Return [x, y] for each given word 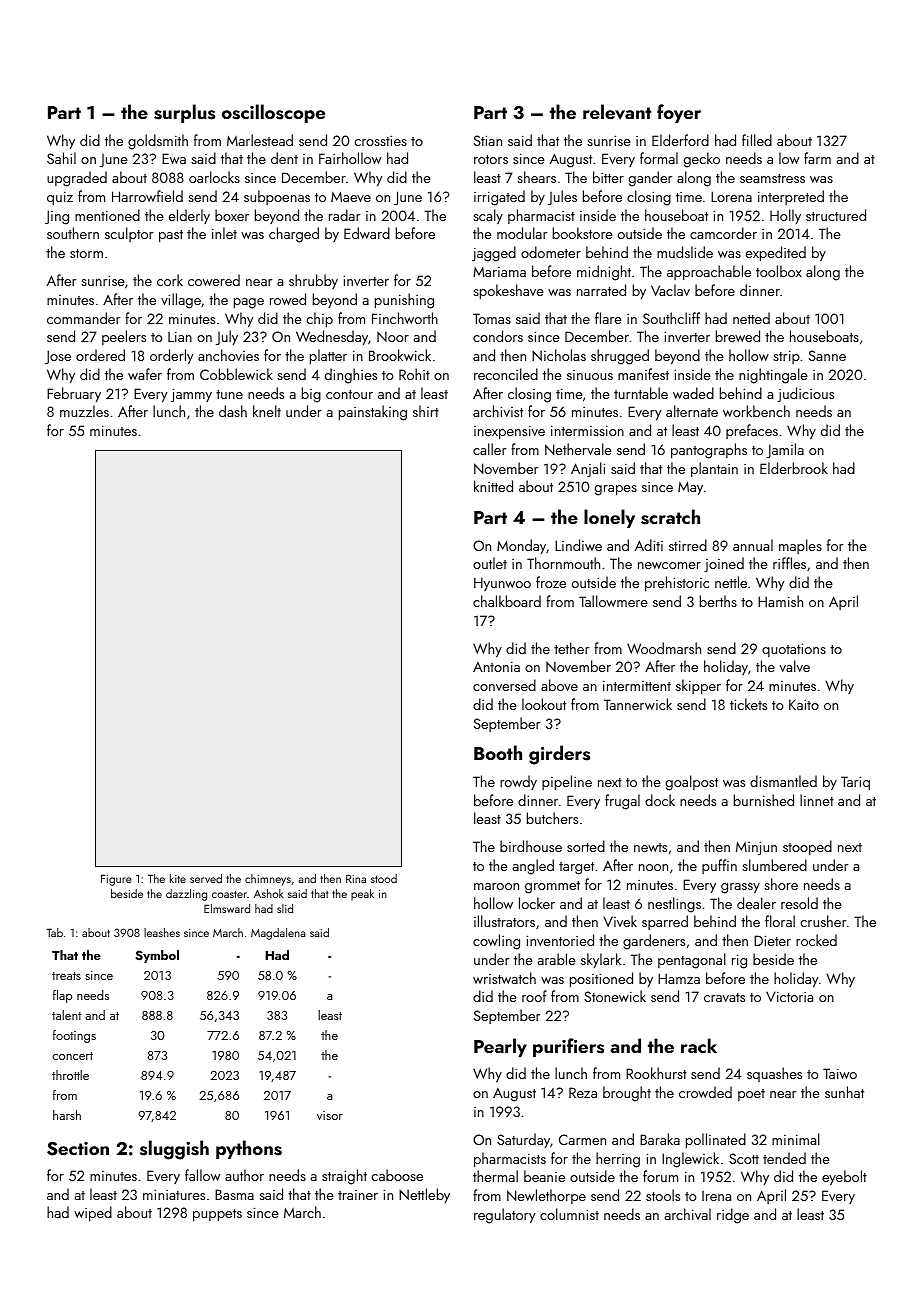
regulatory [504, 1216]
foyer [679, 113]
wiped [93, 1213]
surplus [184, 113]
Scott [744, 1158]
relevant [617, 112]
